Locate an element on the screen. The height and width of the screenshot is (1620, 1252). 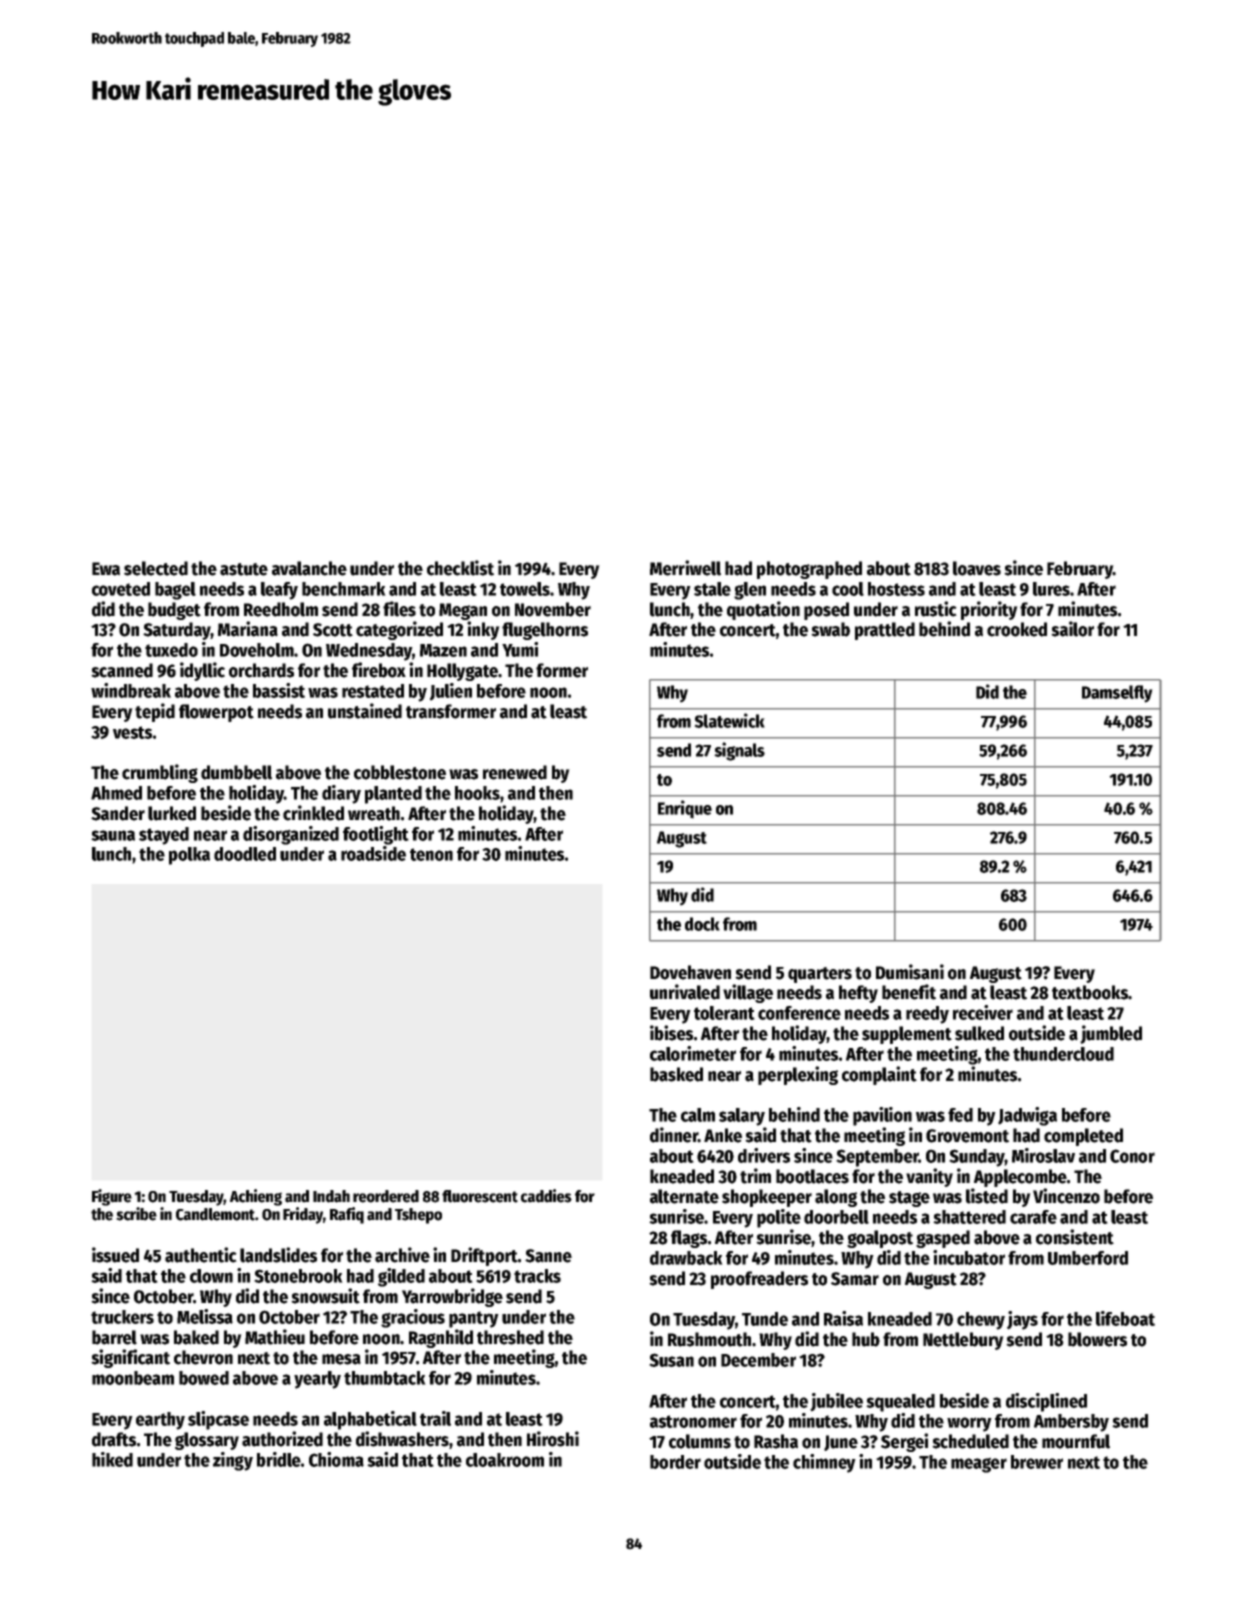
Indah is located at coordinates (331, 1196).
